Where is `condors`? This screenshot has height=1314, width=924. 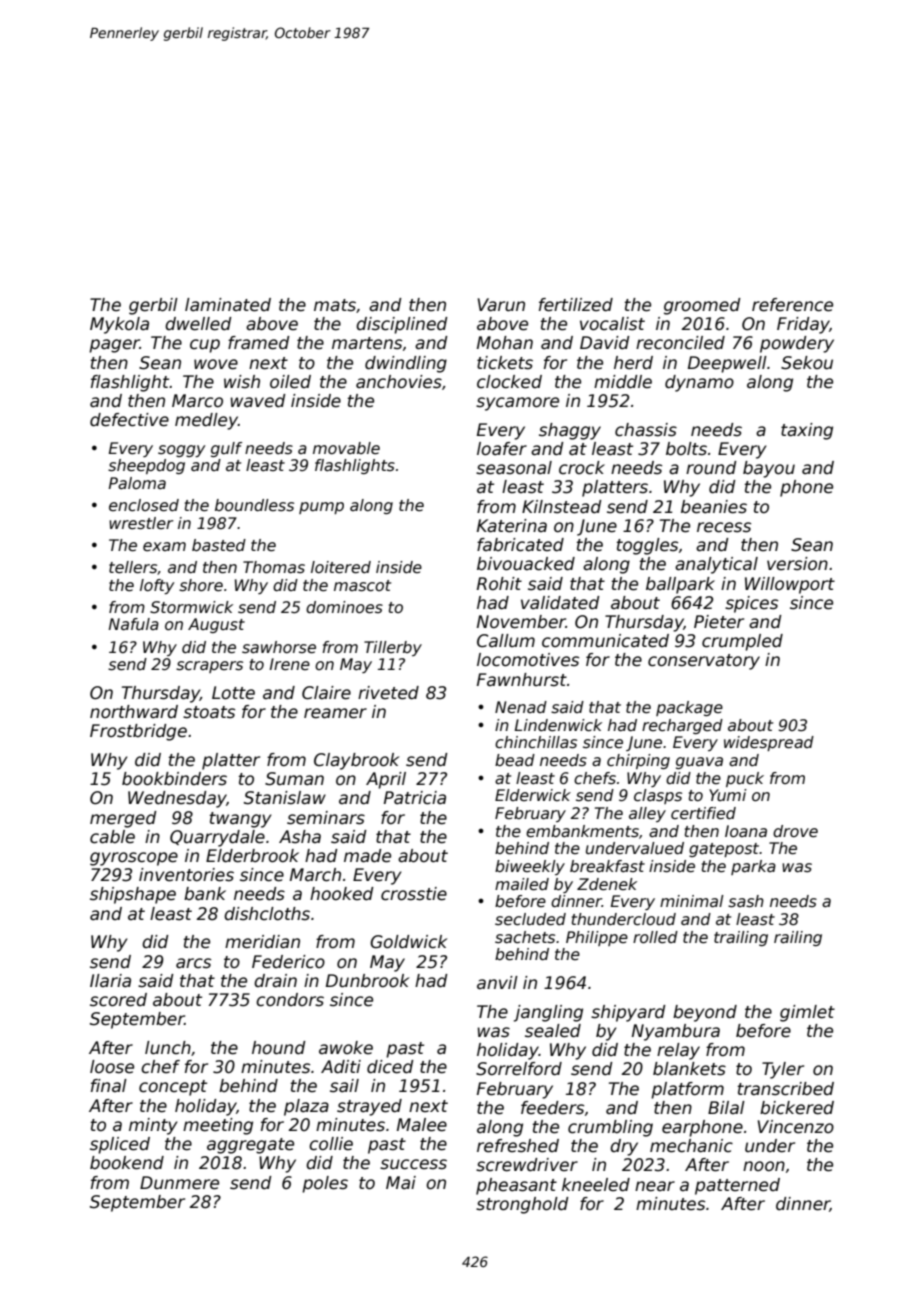 condors is located at coordinates (290, 1000).
